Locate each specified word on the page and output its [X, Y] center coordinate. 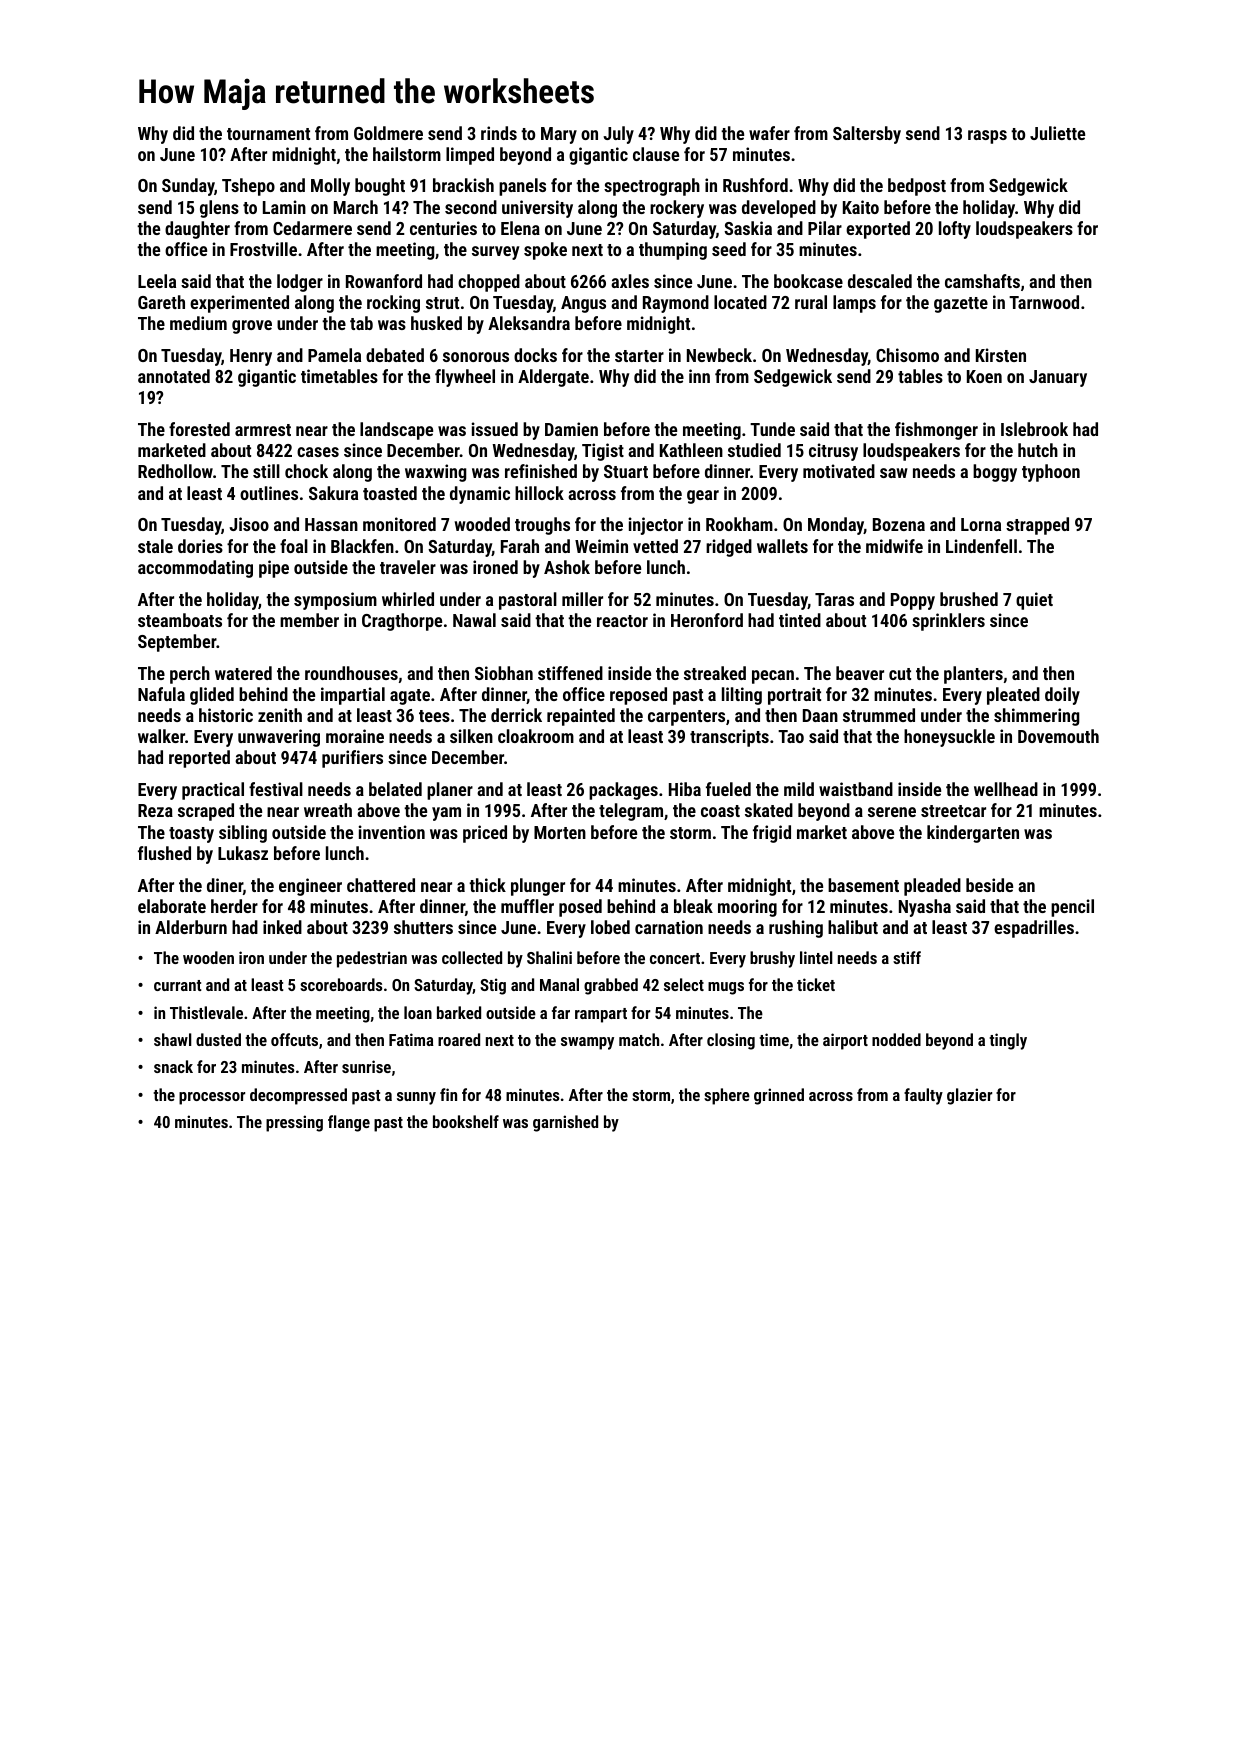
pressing [294, 1123]
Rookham [739, 524]
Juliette [1057, 133]
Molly [330, 187]
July [618, 135]
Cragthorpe [402, 622]
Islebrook [1034, 429]
